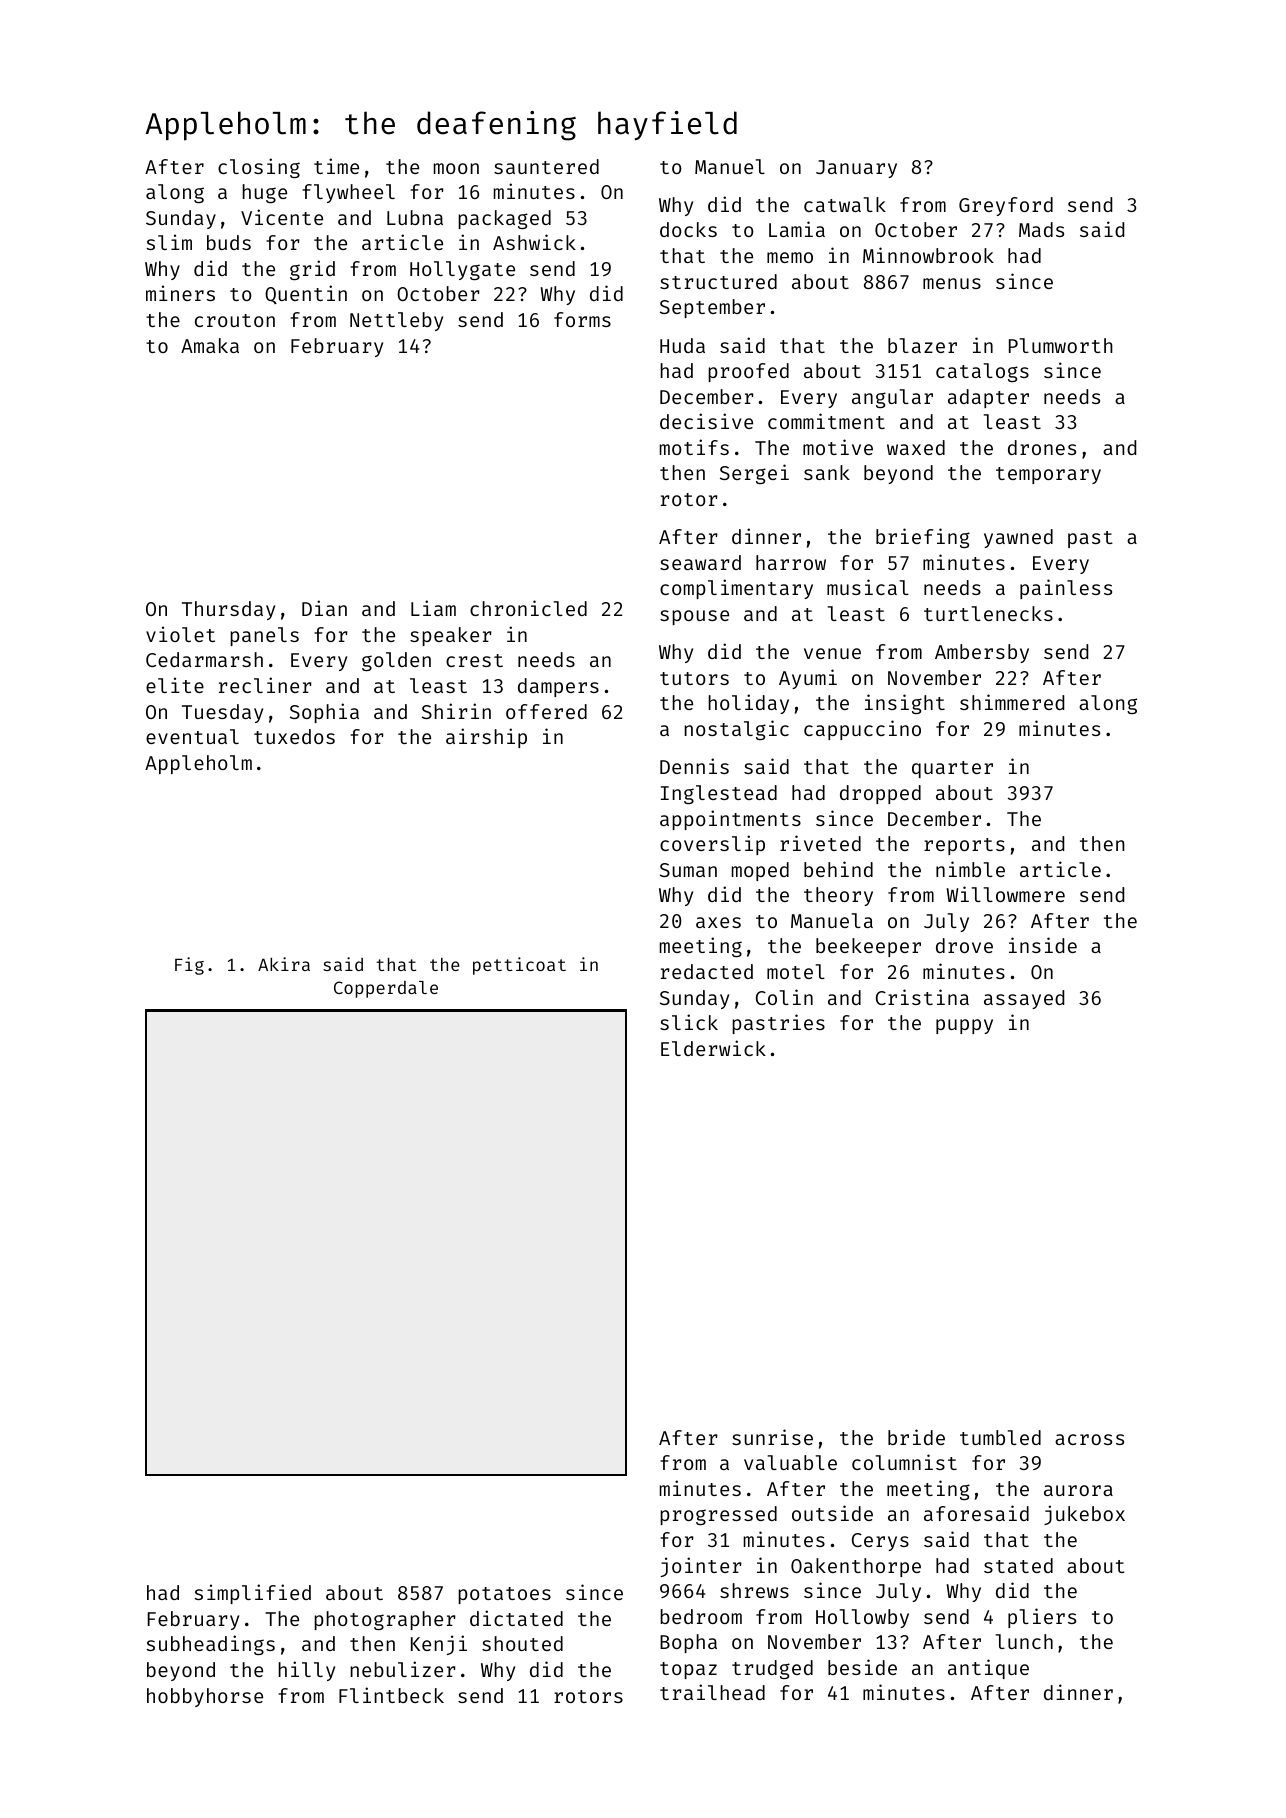 The width and height of the image is (1286, 1818). I want to click on Elderwick, so click(713, 1048).
